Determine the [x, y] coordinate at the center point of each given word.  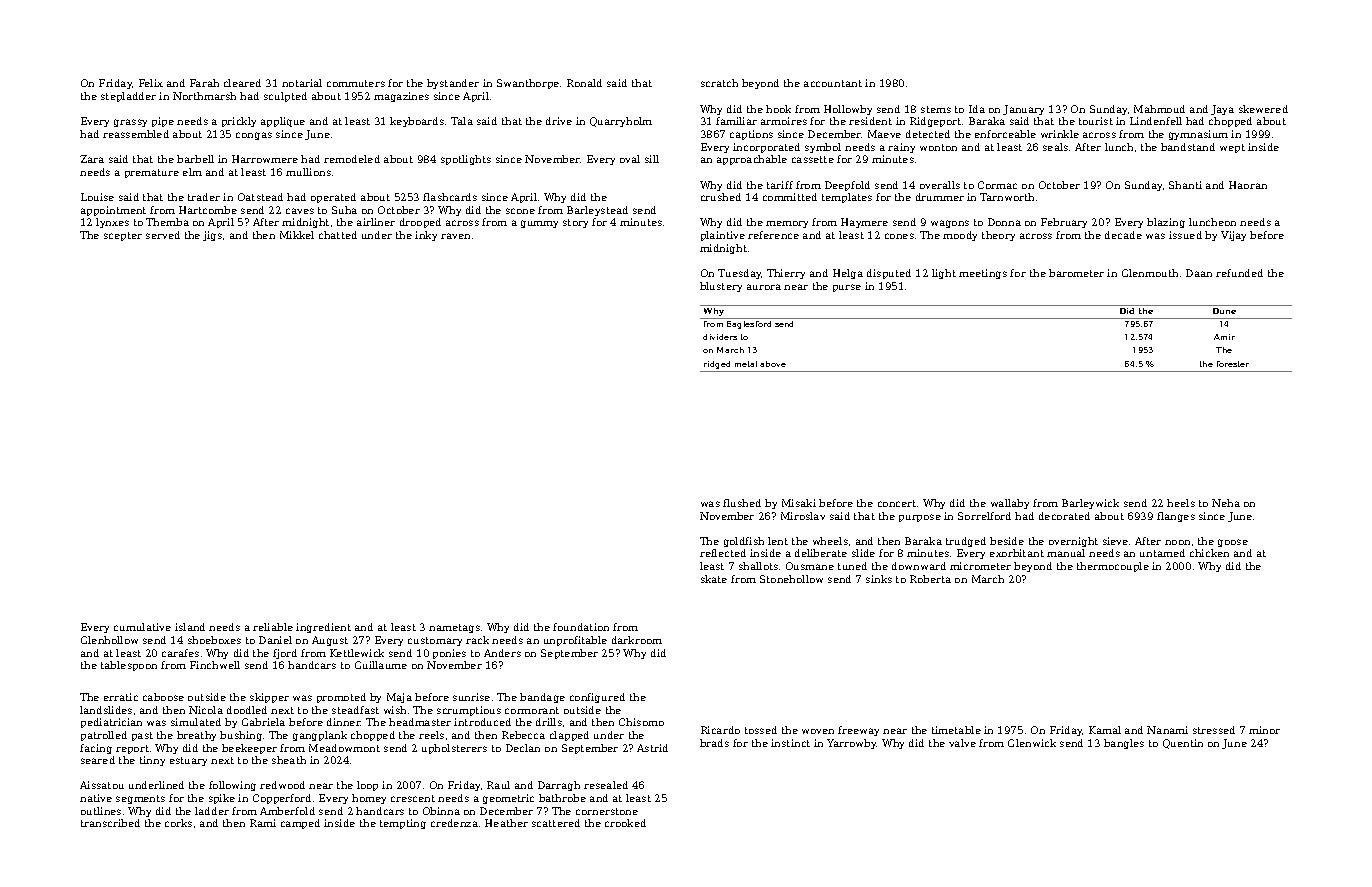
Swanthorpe [528, 84]
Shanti [1185, 185]
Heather [506, 823]
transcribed [110, 823]
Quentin [1183, 744]
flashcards [450, 197]
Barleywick [1090, 504]
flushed [742, 503]
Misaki [799, 503]
